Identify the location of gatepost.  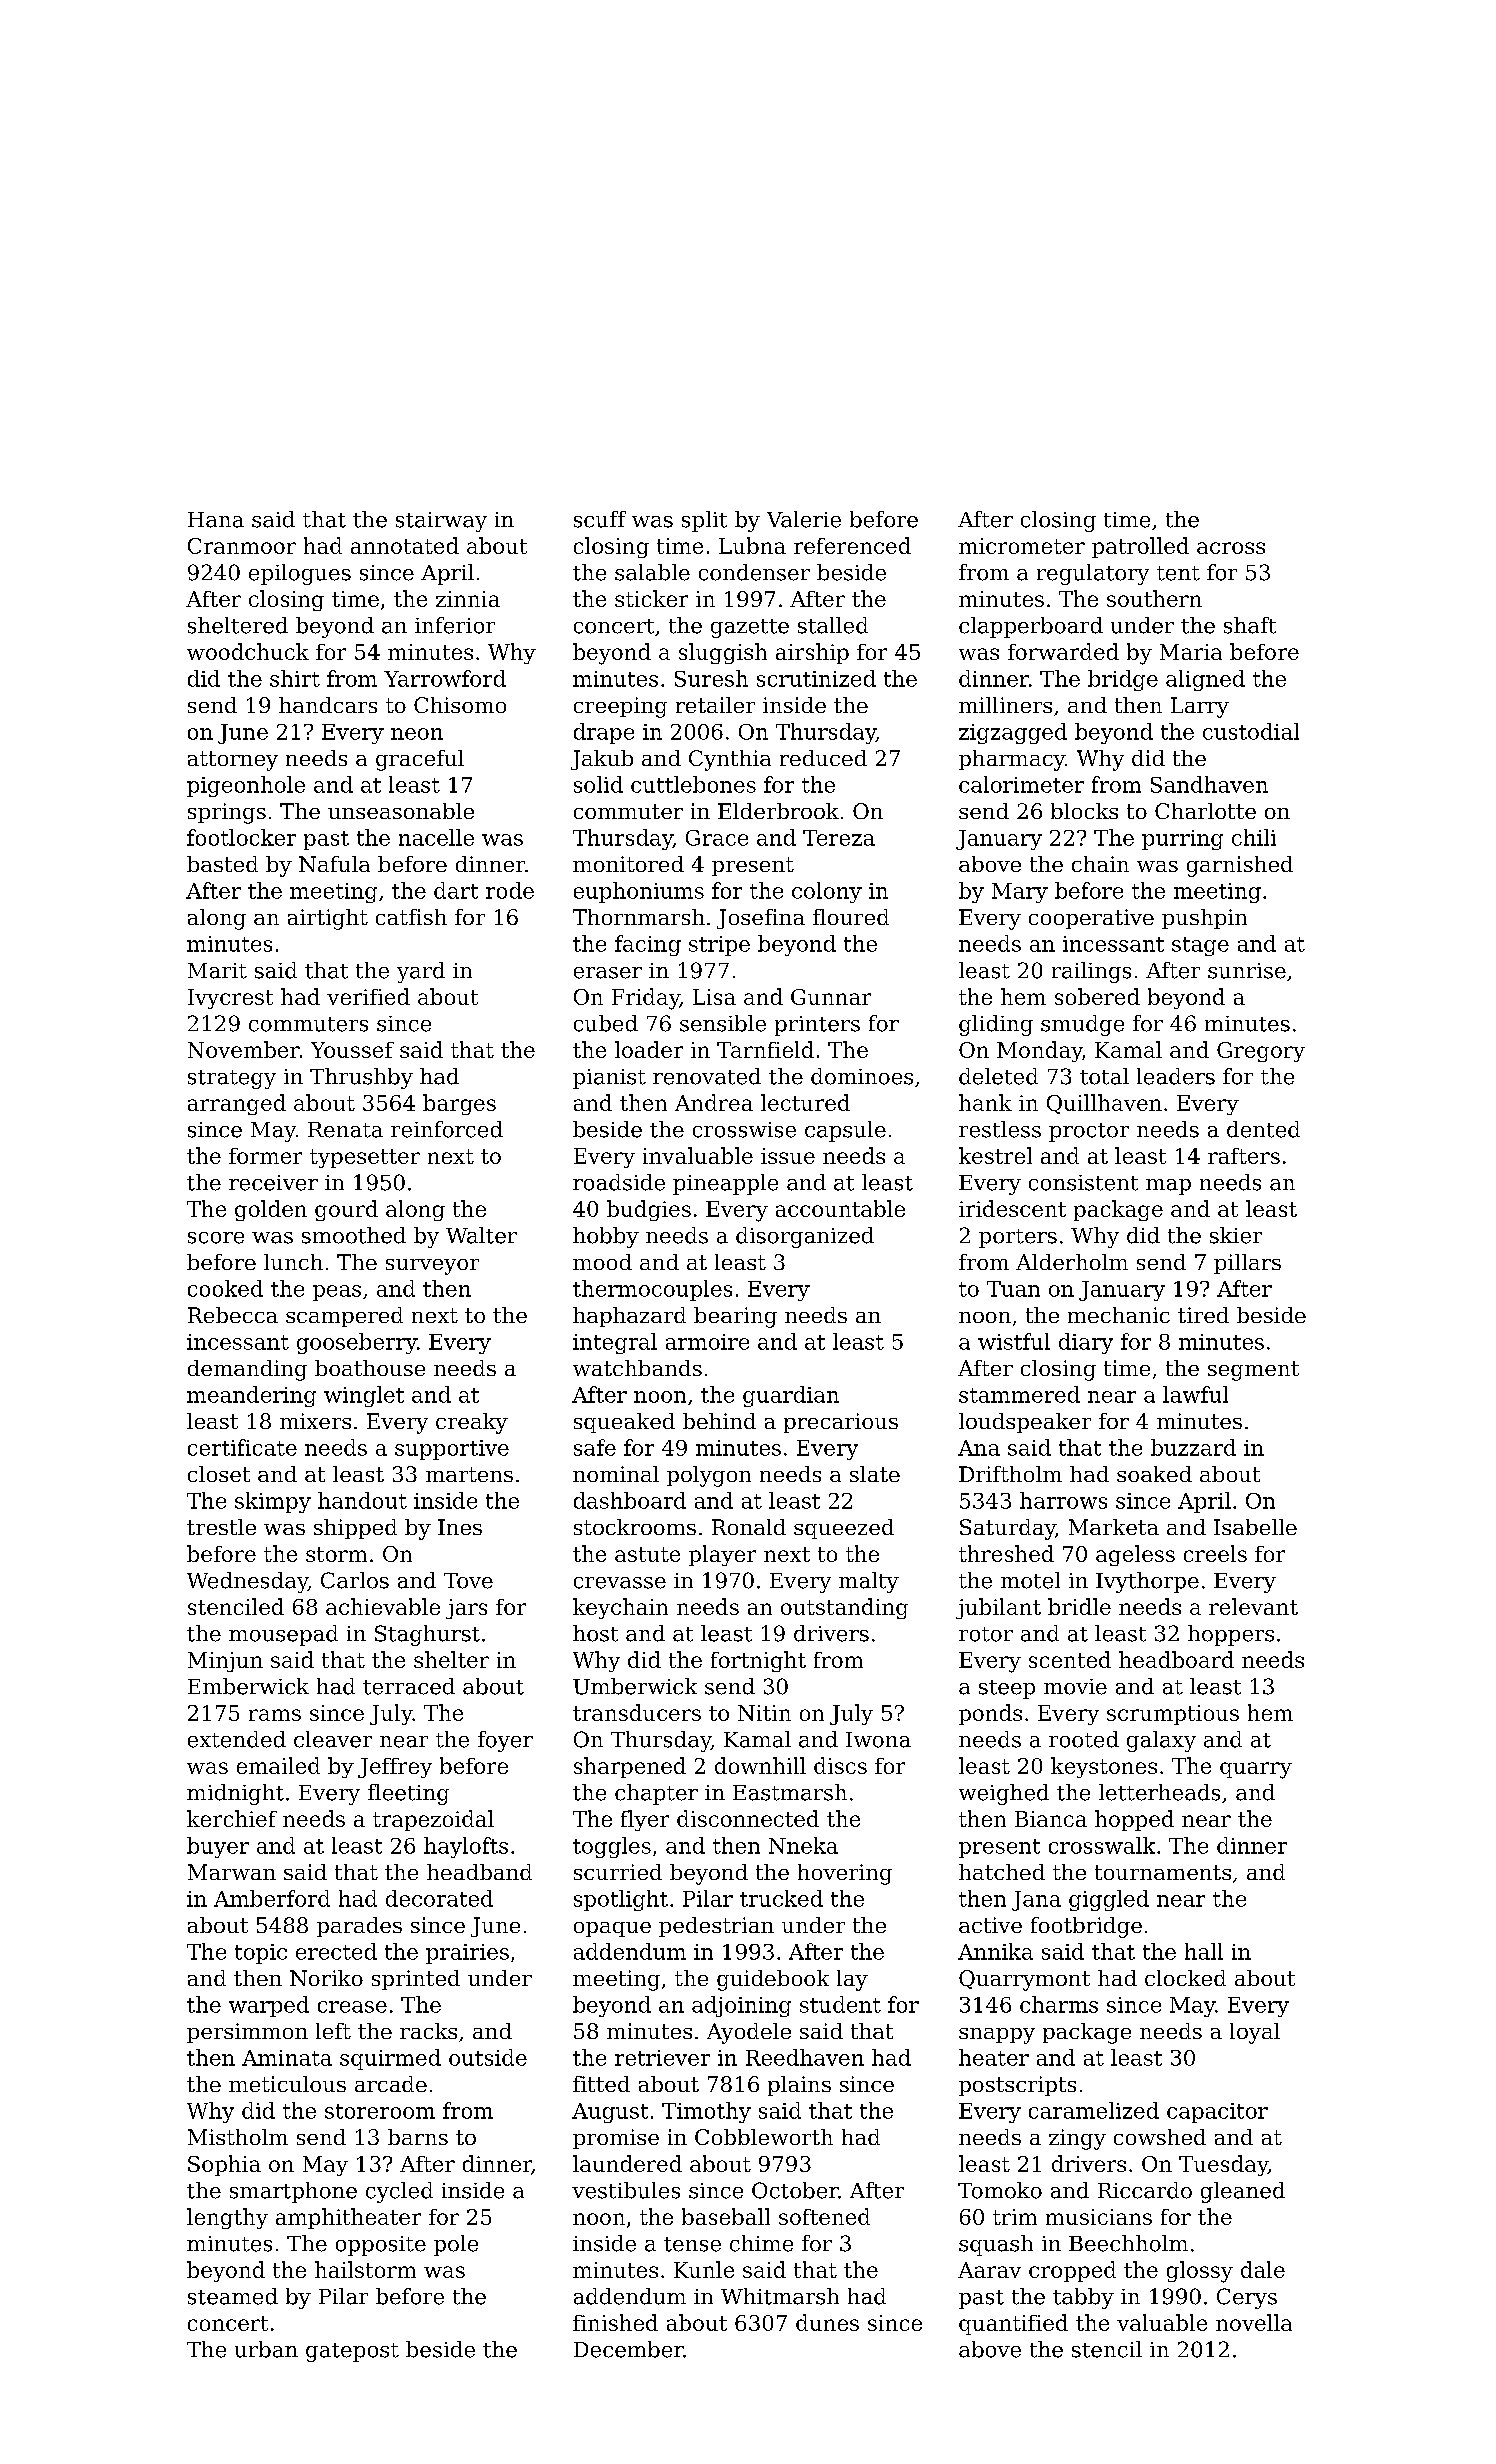
(352, 2352).
